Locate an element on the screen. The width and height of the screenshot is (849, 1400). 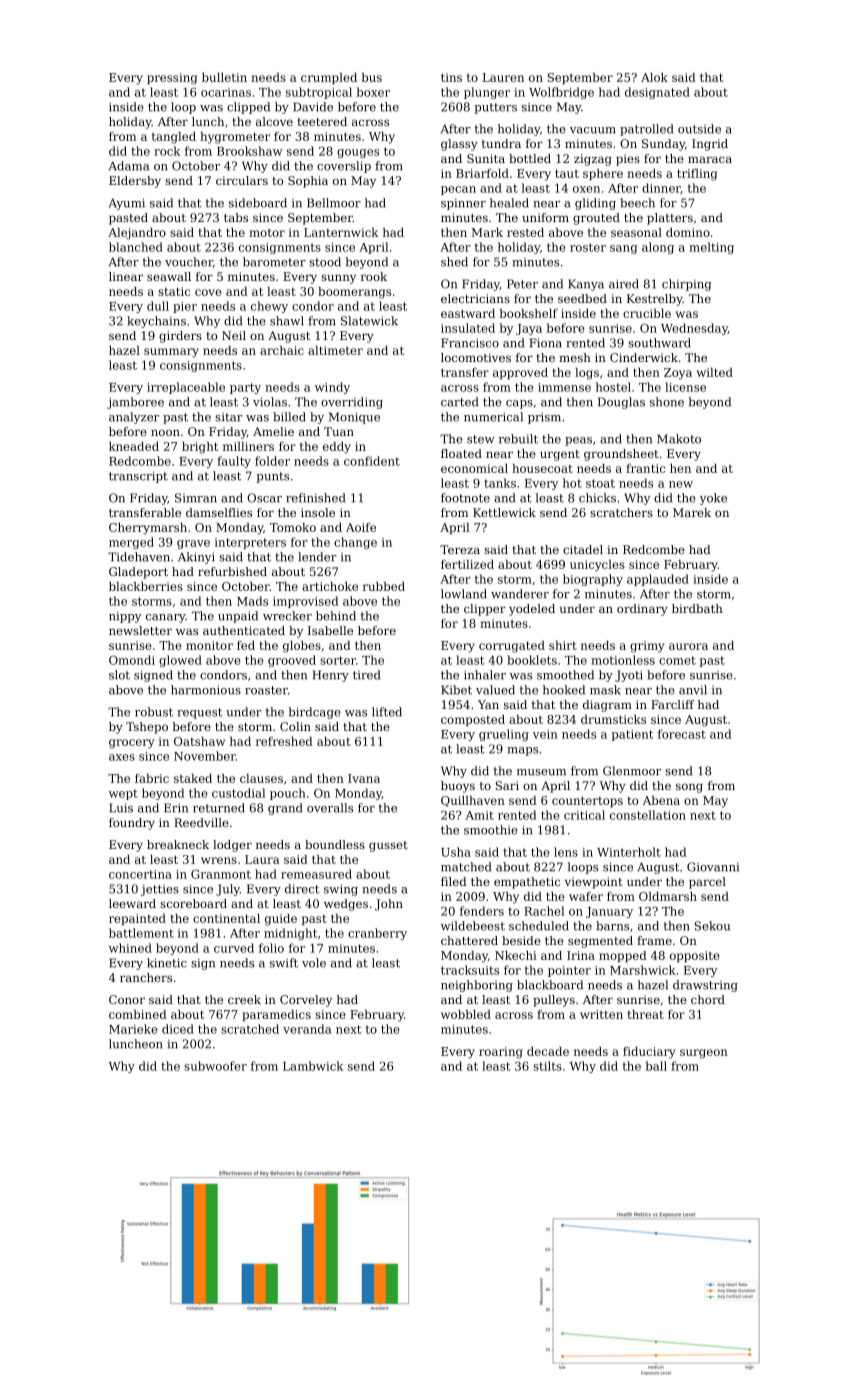
diced is located at coordinates (178, 1029).
